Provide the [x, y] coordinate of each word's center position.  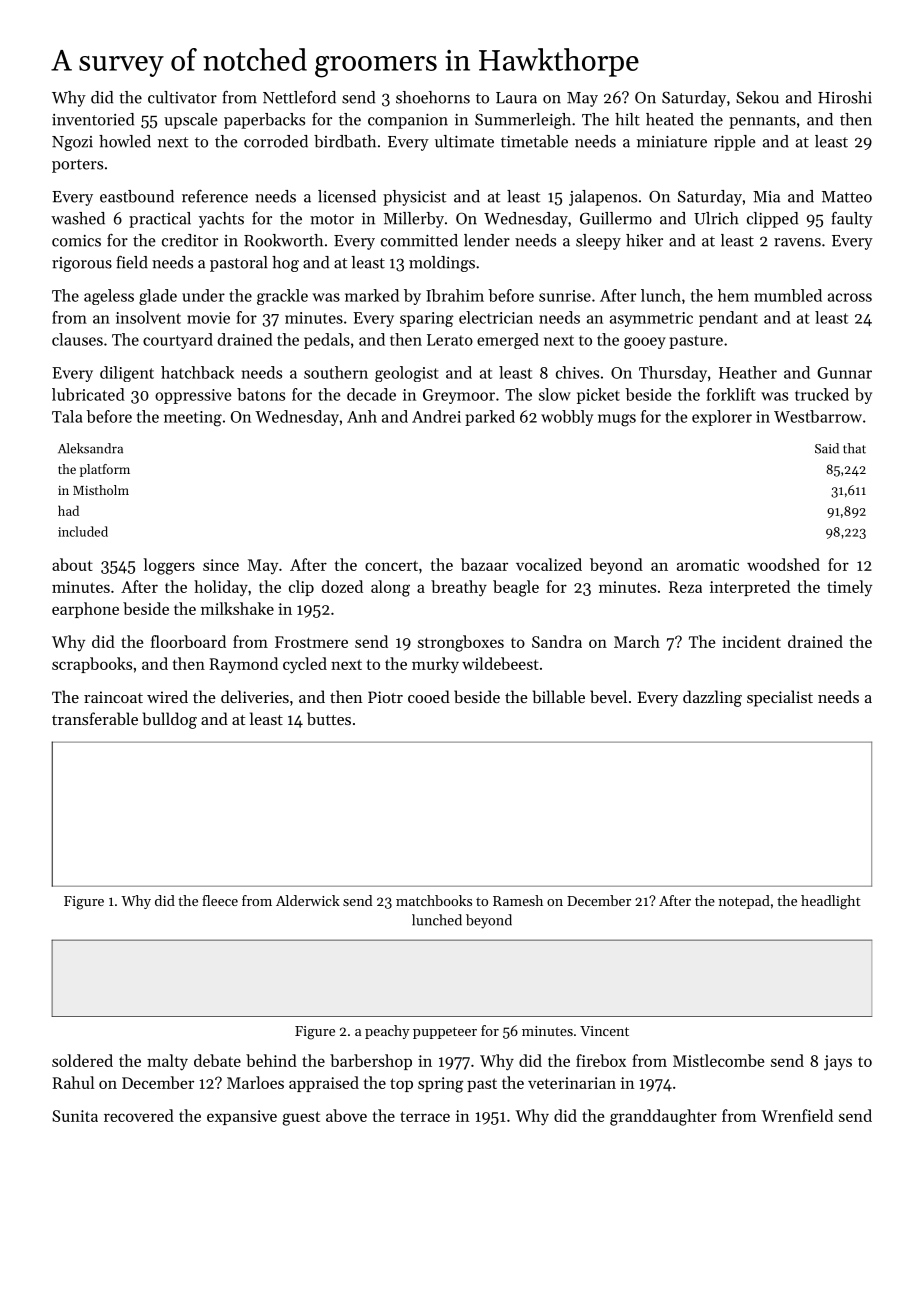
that [854, 448]
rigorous [82, 264]
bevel [608, 696]
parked [490, 418]
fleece [220, 900]
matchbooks [434, 900]
